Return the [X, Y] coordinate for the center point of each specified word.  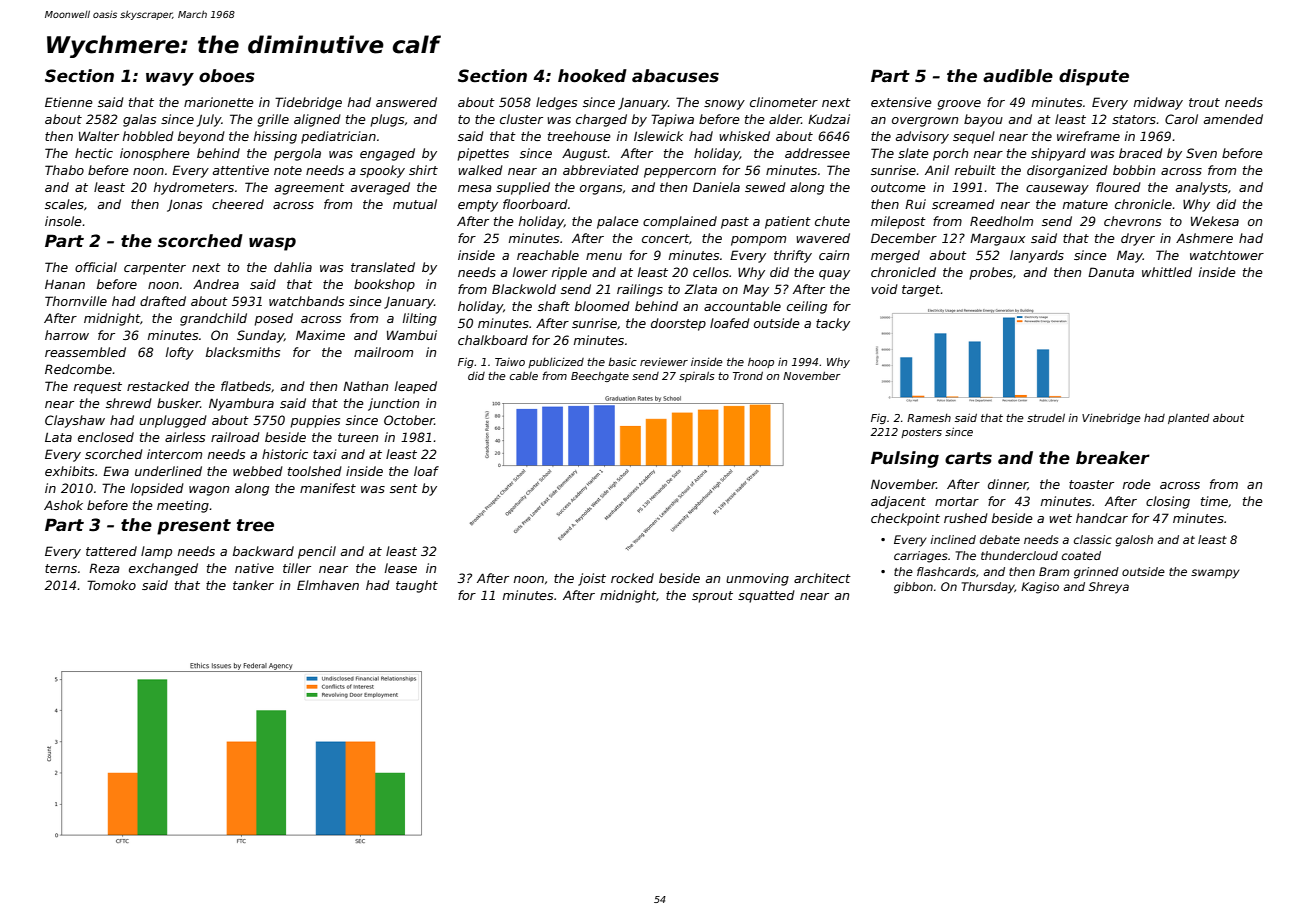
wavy [170, 79]
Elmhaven [328, 585]
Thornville [76, 301]
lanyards [1037, 256]
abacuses [675, 76]
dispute [1094, 77]
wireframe [1088, 136]
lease [401, 568]
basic [622, 362]
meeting [183, 506]
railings [640, 290]
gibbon [913, 588]
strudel [1046, 417]
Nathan [365, 386]
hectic [94, 153]
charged [601, 120]
